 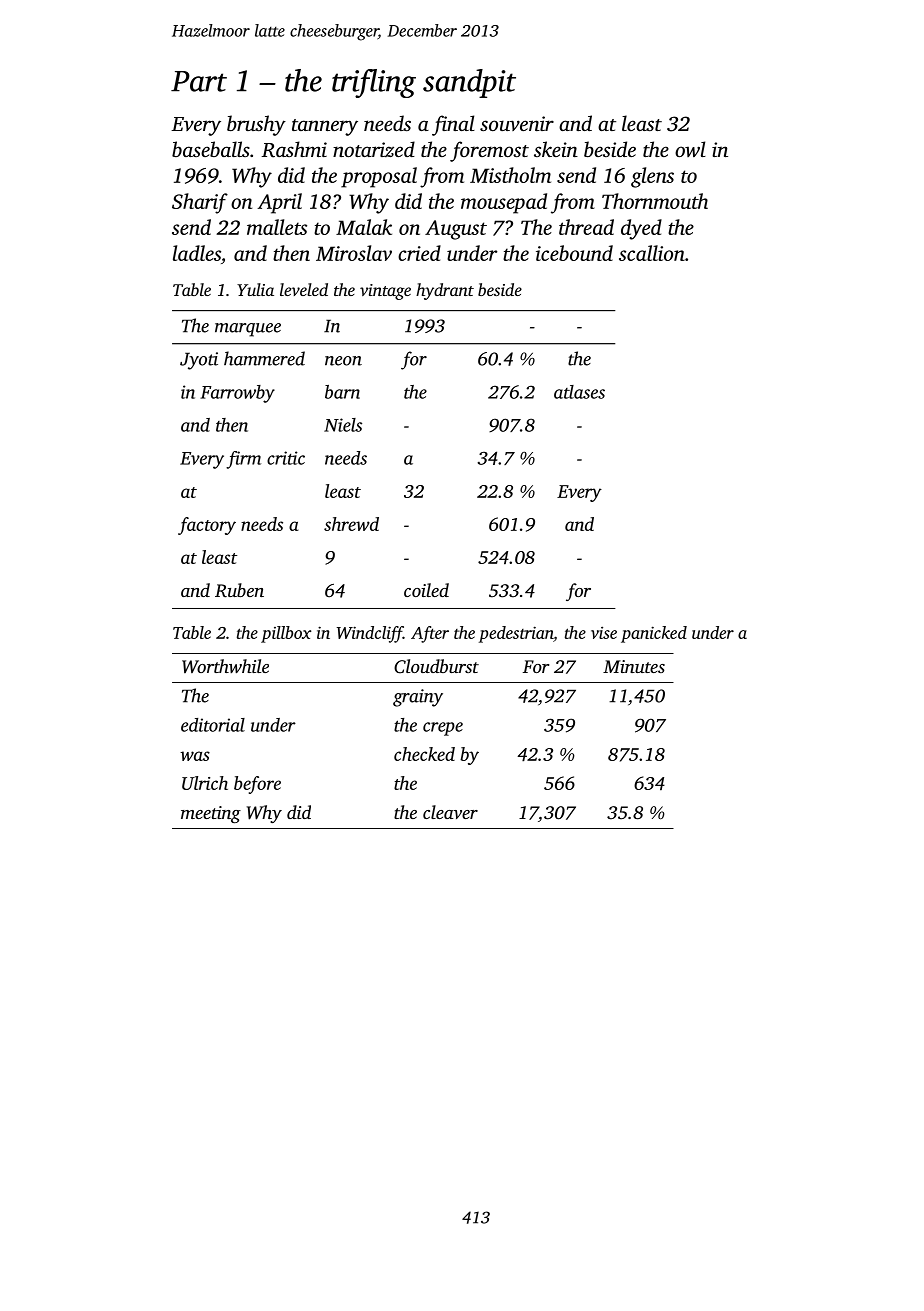 I want to click on scallion, so click(x=652, y=253).
